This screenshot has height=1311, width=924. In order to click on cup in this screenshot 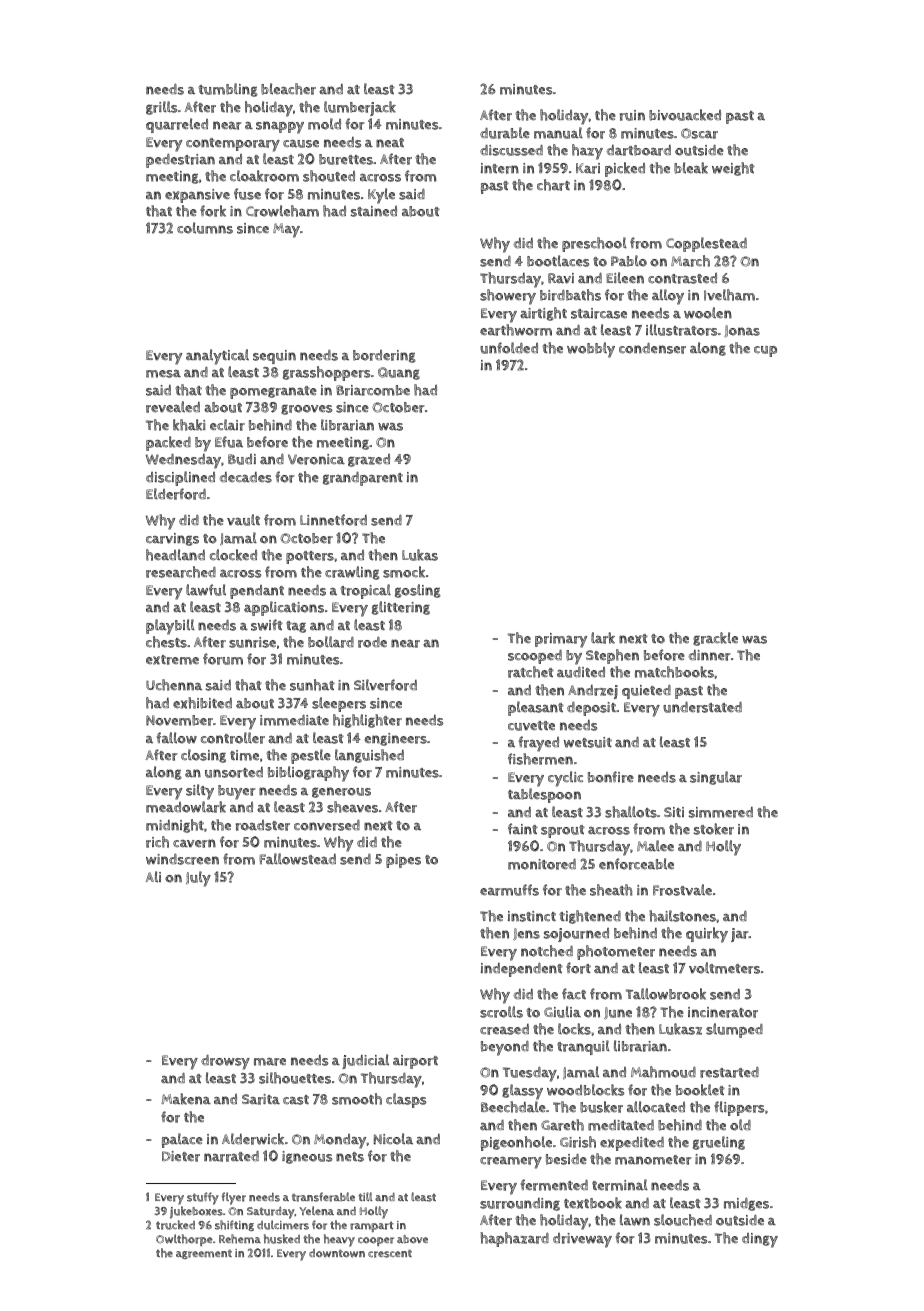, I will do `click(765, 351)`.
